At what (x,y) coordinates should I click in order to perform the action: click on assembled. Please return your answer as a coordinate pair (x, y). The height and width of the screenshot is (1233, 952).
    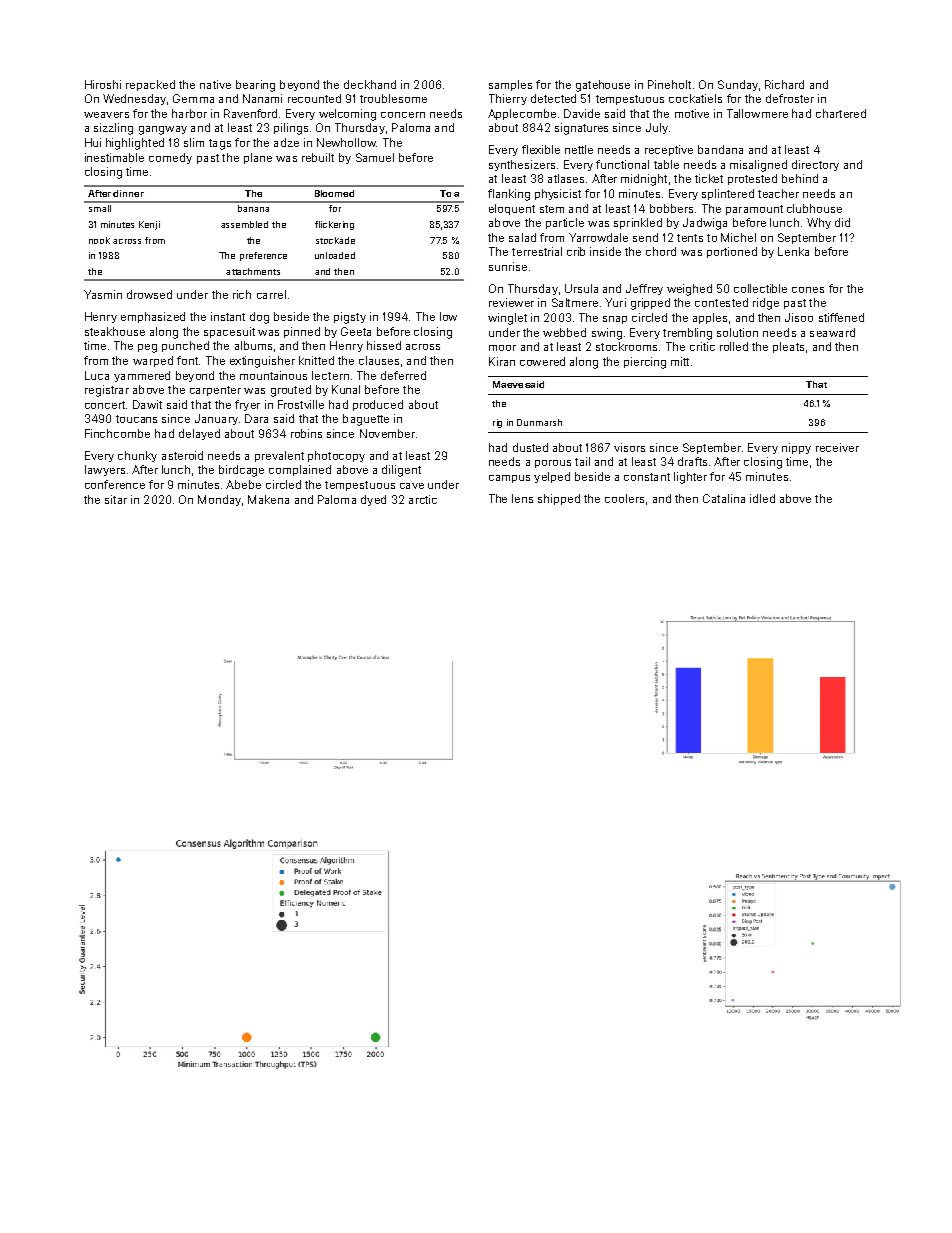
    Looking at the image, I should click on (244, 224).
